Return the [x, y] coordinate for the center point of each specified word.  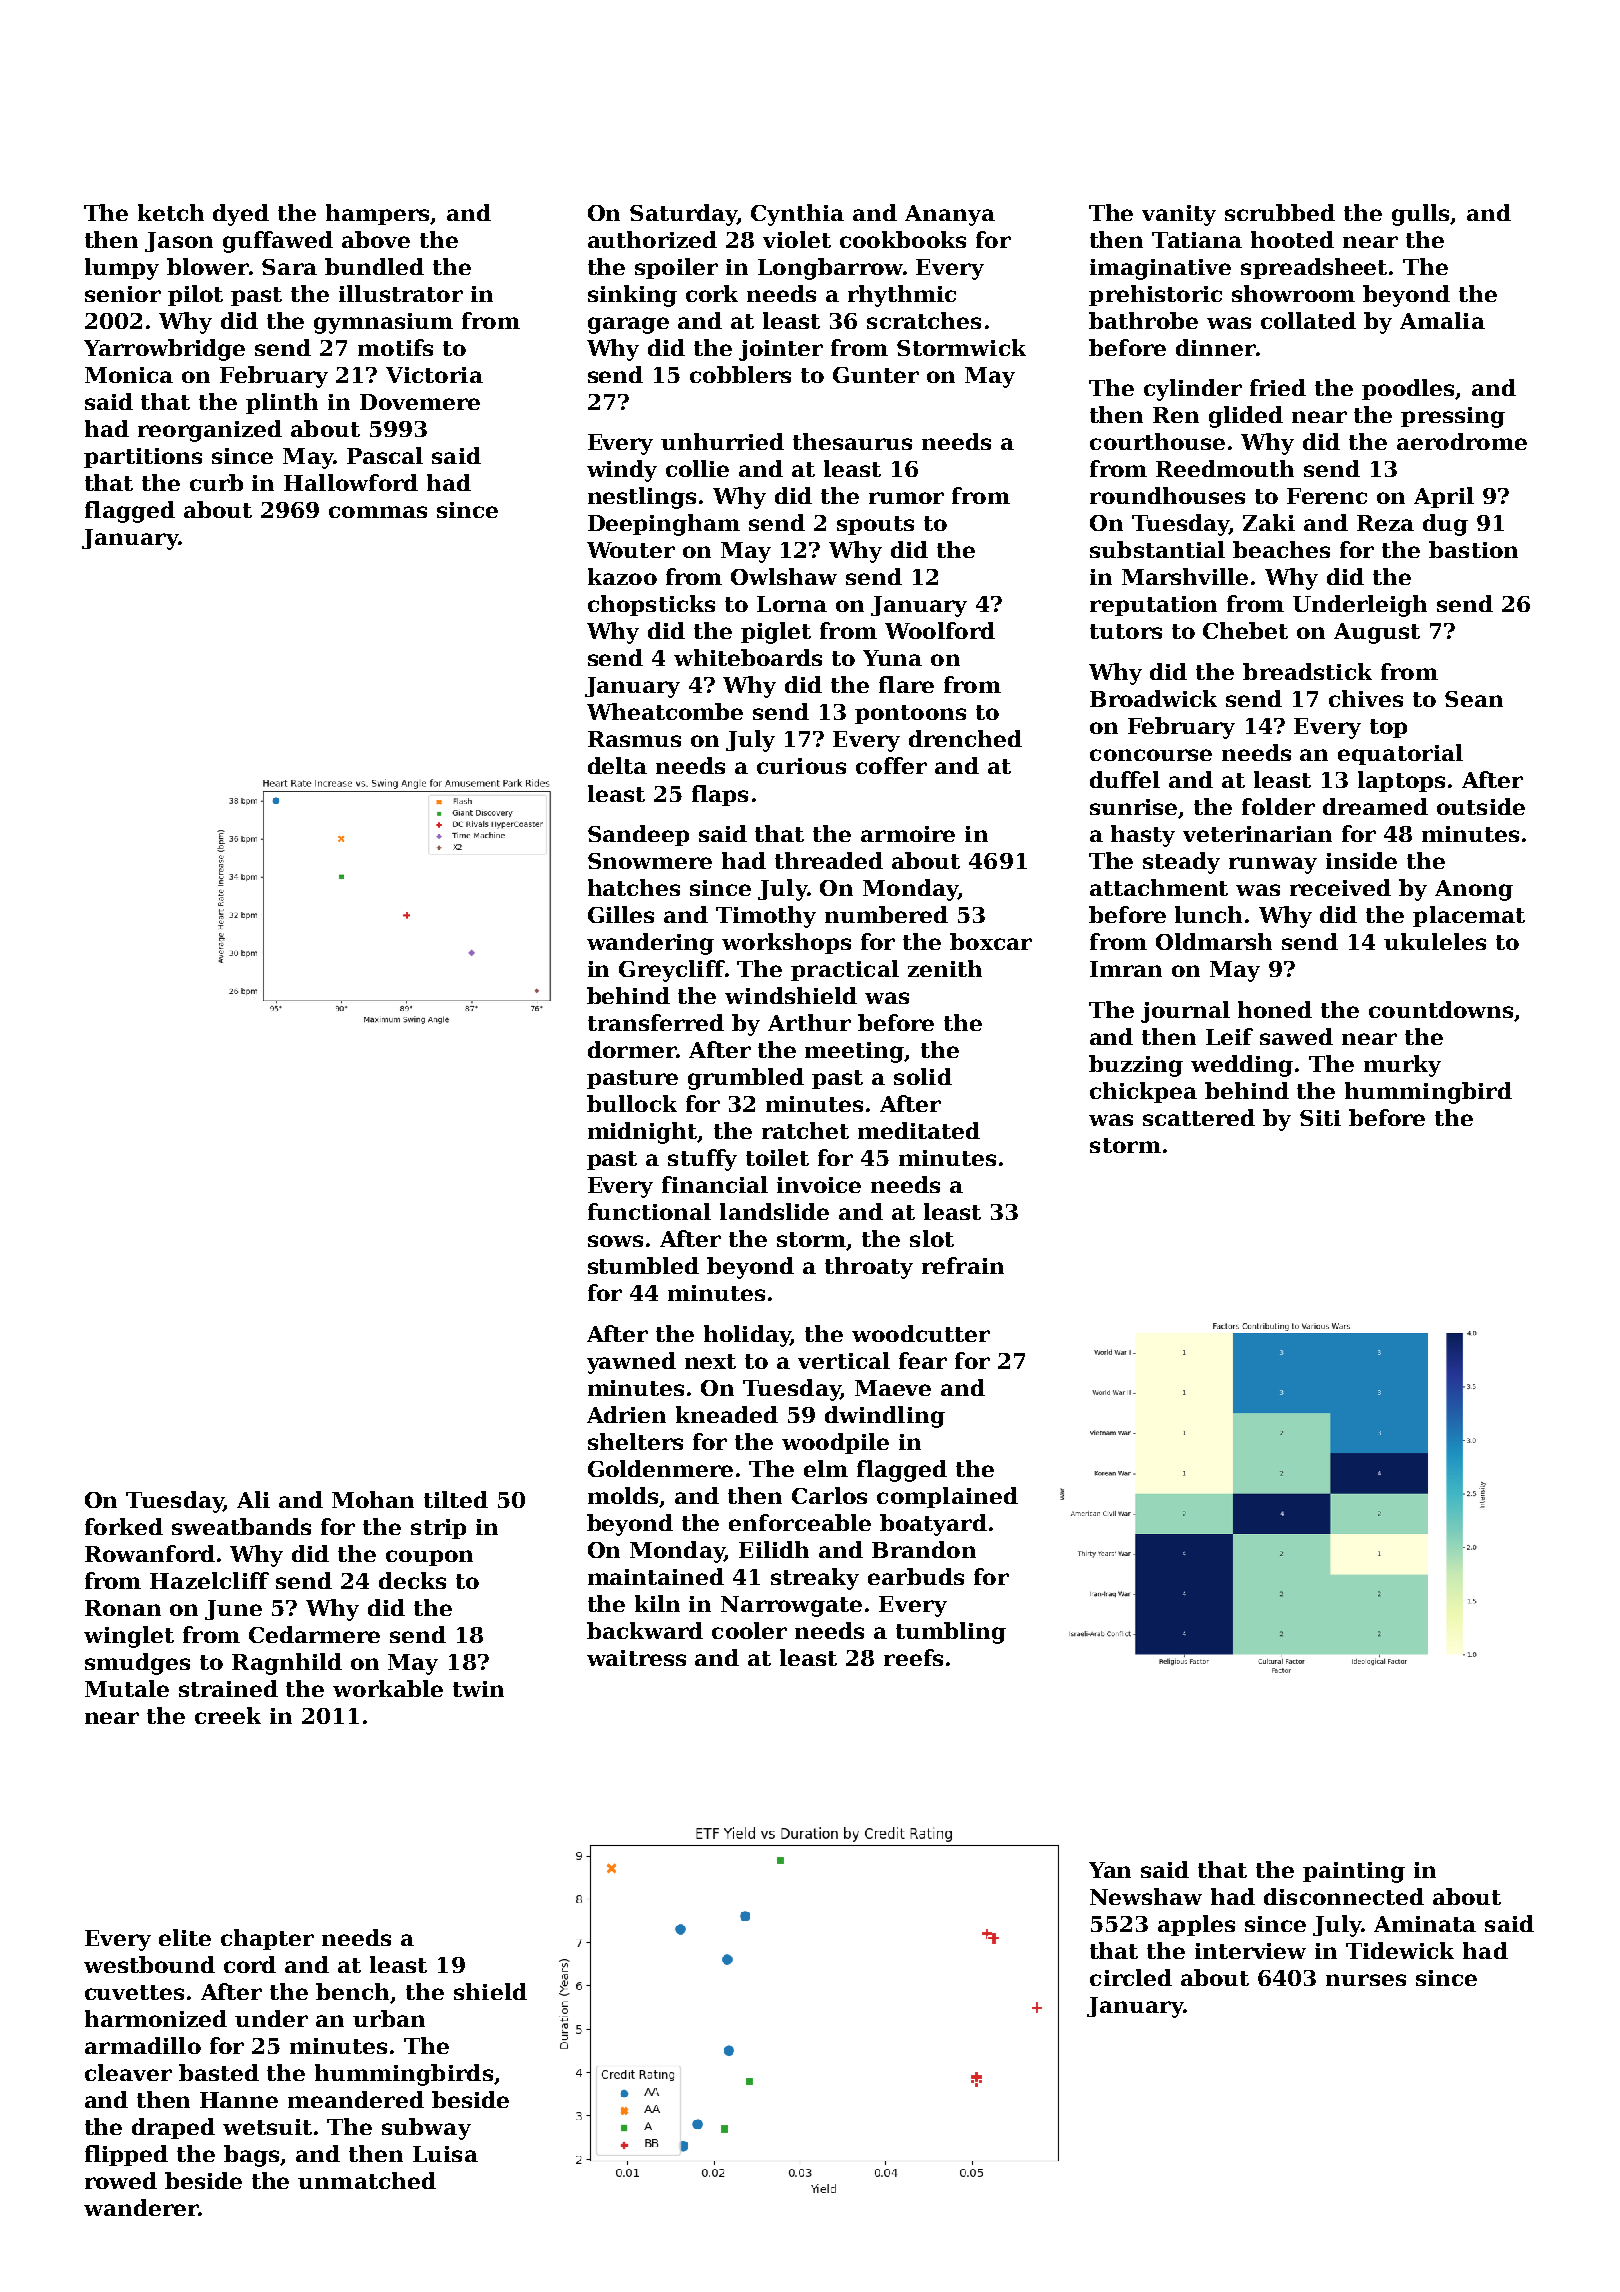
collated [1308, 320]
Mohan [373, 1499]
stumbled [643, 1265]
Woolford [940, 630]
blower [208, 266]
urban [389, 2018]
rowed [121, 2180]
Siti [1320, 1118]
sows [615, 1241]
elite [185, 1937]
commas [378, 512]
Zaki [1269, 522]
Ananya [950, 215]
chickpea [1143, 1092]
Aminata [1425, 1924]
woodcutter [921, 1333]
